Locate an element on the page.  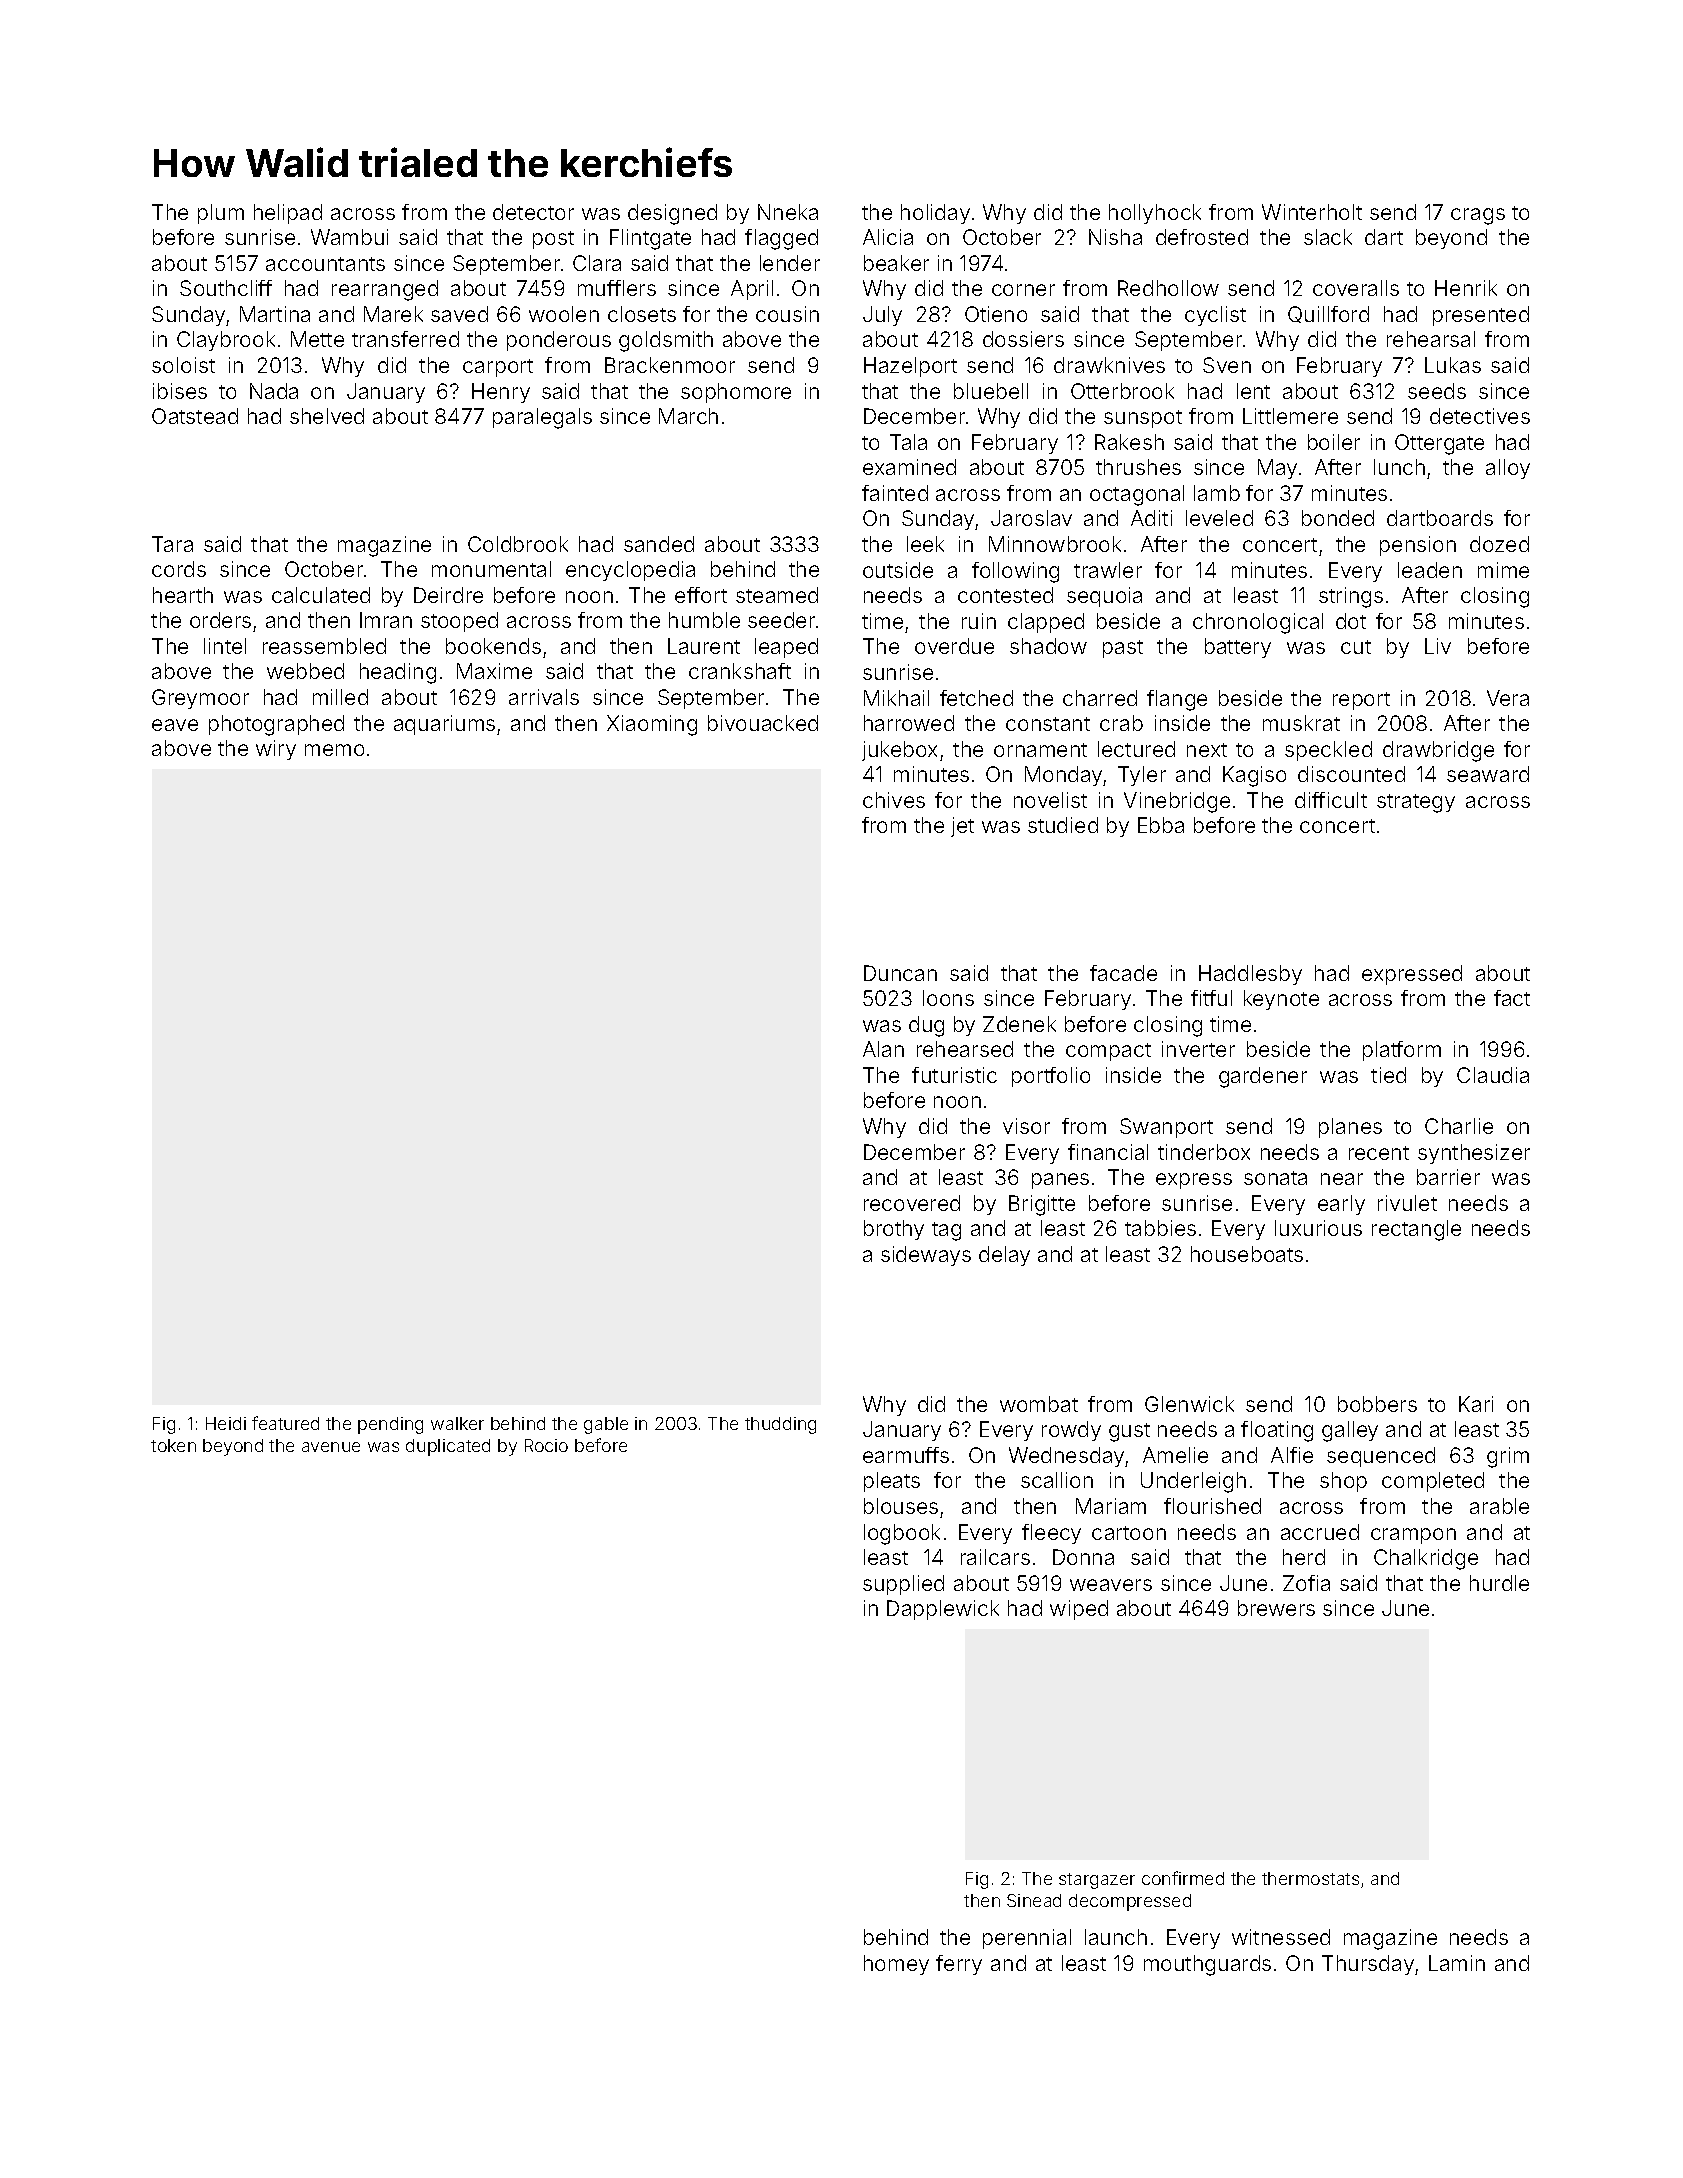
token is located at coordinates (173, 1445).
